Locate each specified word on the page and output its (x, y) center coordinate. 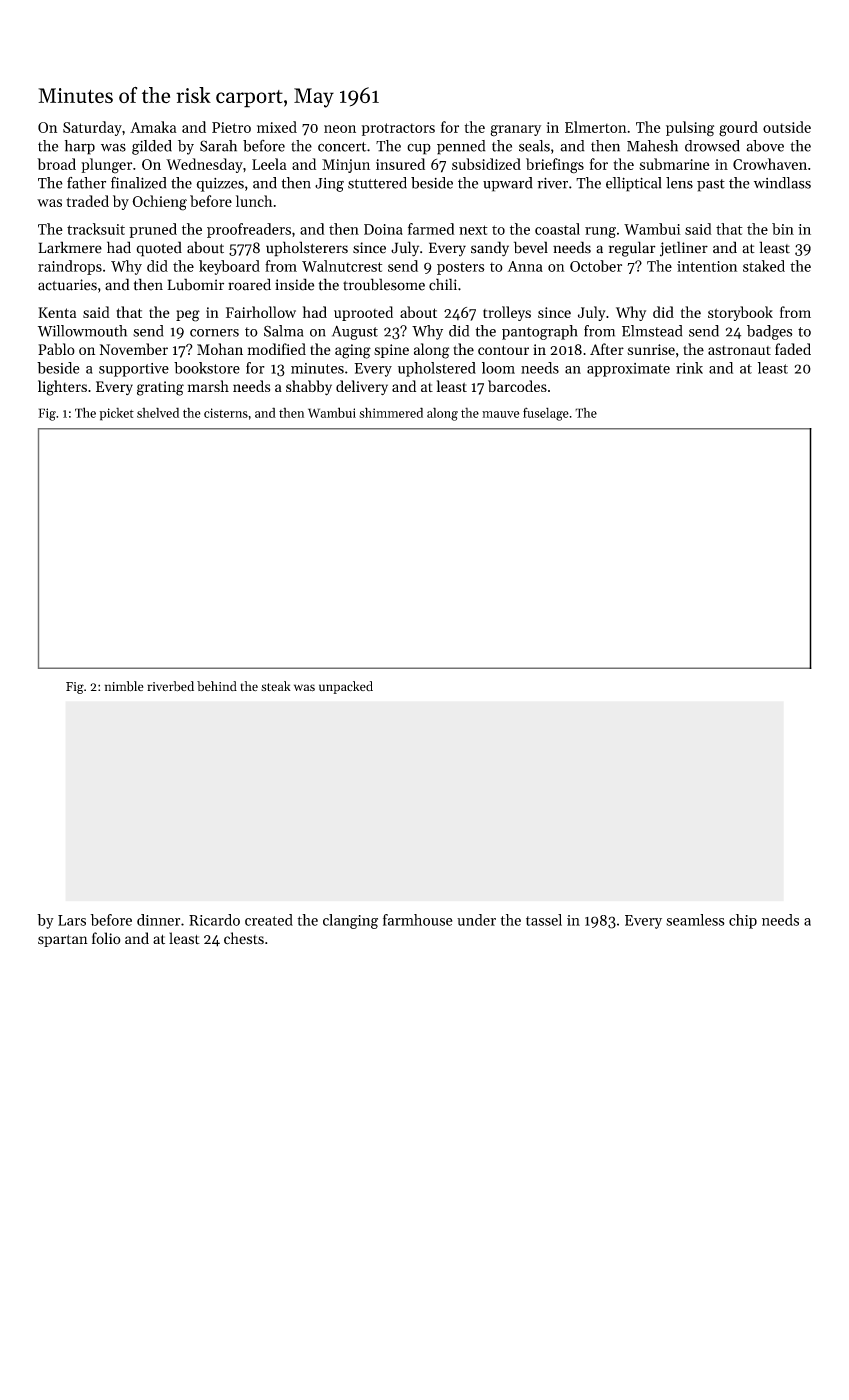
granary (516, 131)
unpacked (346, 687)
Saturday (92, 128)
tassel (544, 920)
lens (679, 183)
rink (689, 368)
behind (217, 686)
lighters (62, 388)
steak (276, 686)
